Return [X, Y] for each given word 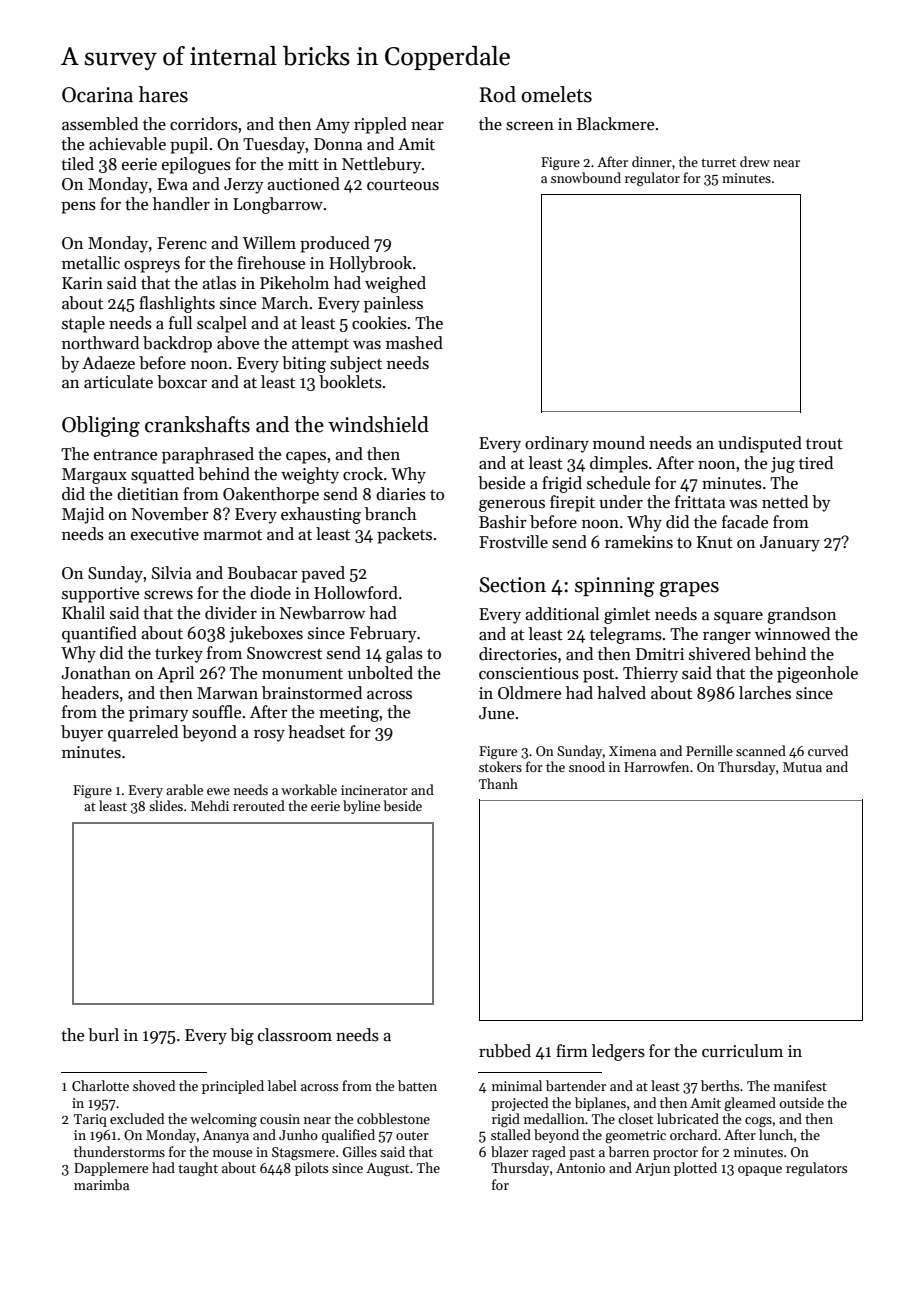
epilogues [196, 165]
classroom [295, 1035]
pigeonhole [817, 674]
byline [361, 807]
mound [619, 443]
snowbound [586, 177]
